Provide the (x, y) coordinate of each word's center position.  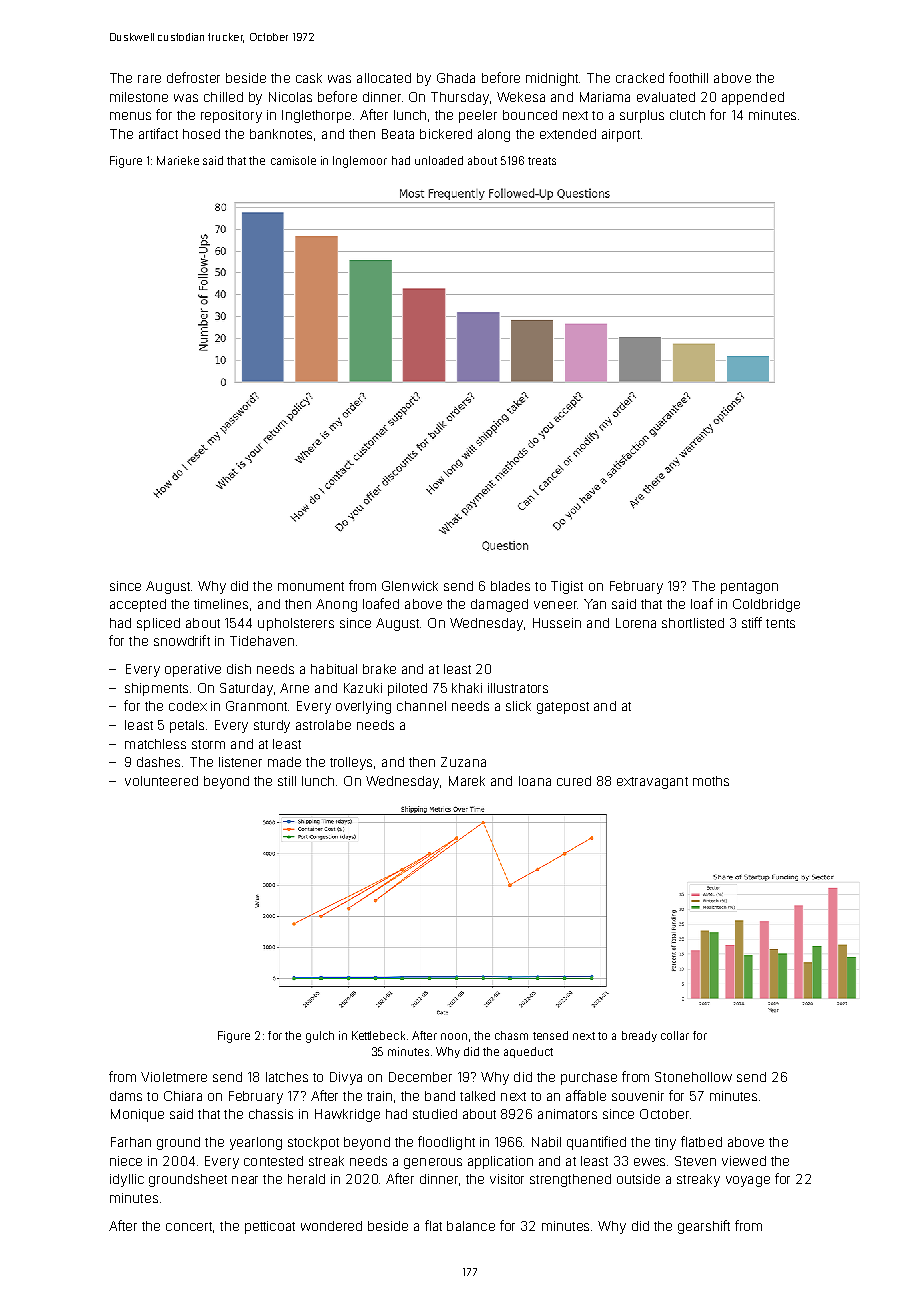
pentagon (749, 588)
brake (379, 669)
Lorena (636, 623)
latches (287, 1077)
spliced (158, 624)
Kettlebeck (378, 1035)
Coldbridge (766, 605)
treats (542, 161)
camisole (293, 160)
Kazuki (363, 688)
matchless (155, 744)
